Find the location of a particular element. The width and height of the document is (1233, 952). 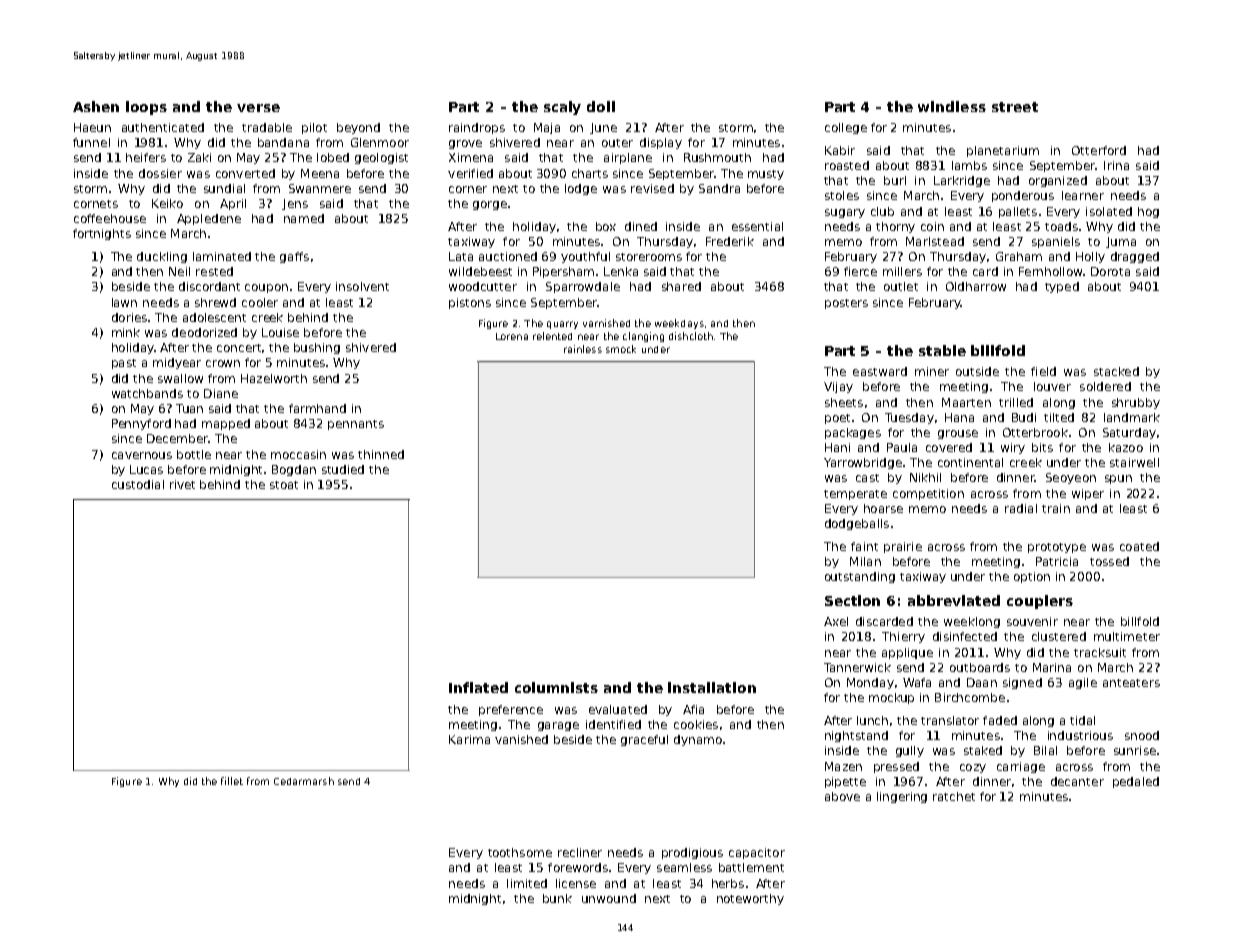

Cedarmarsh is located at coordinates (304, 781).
